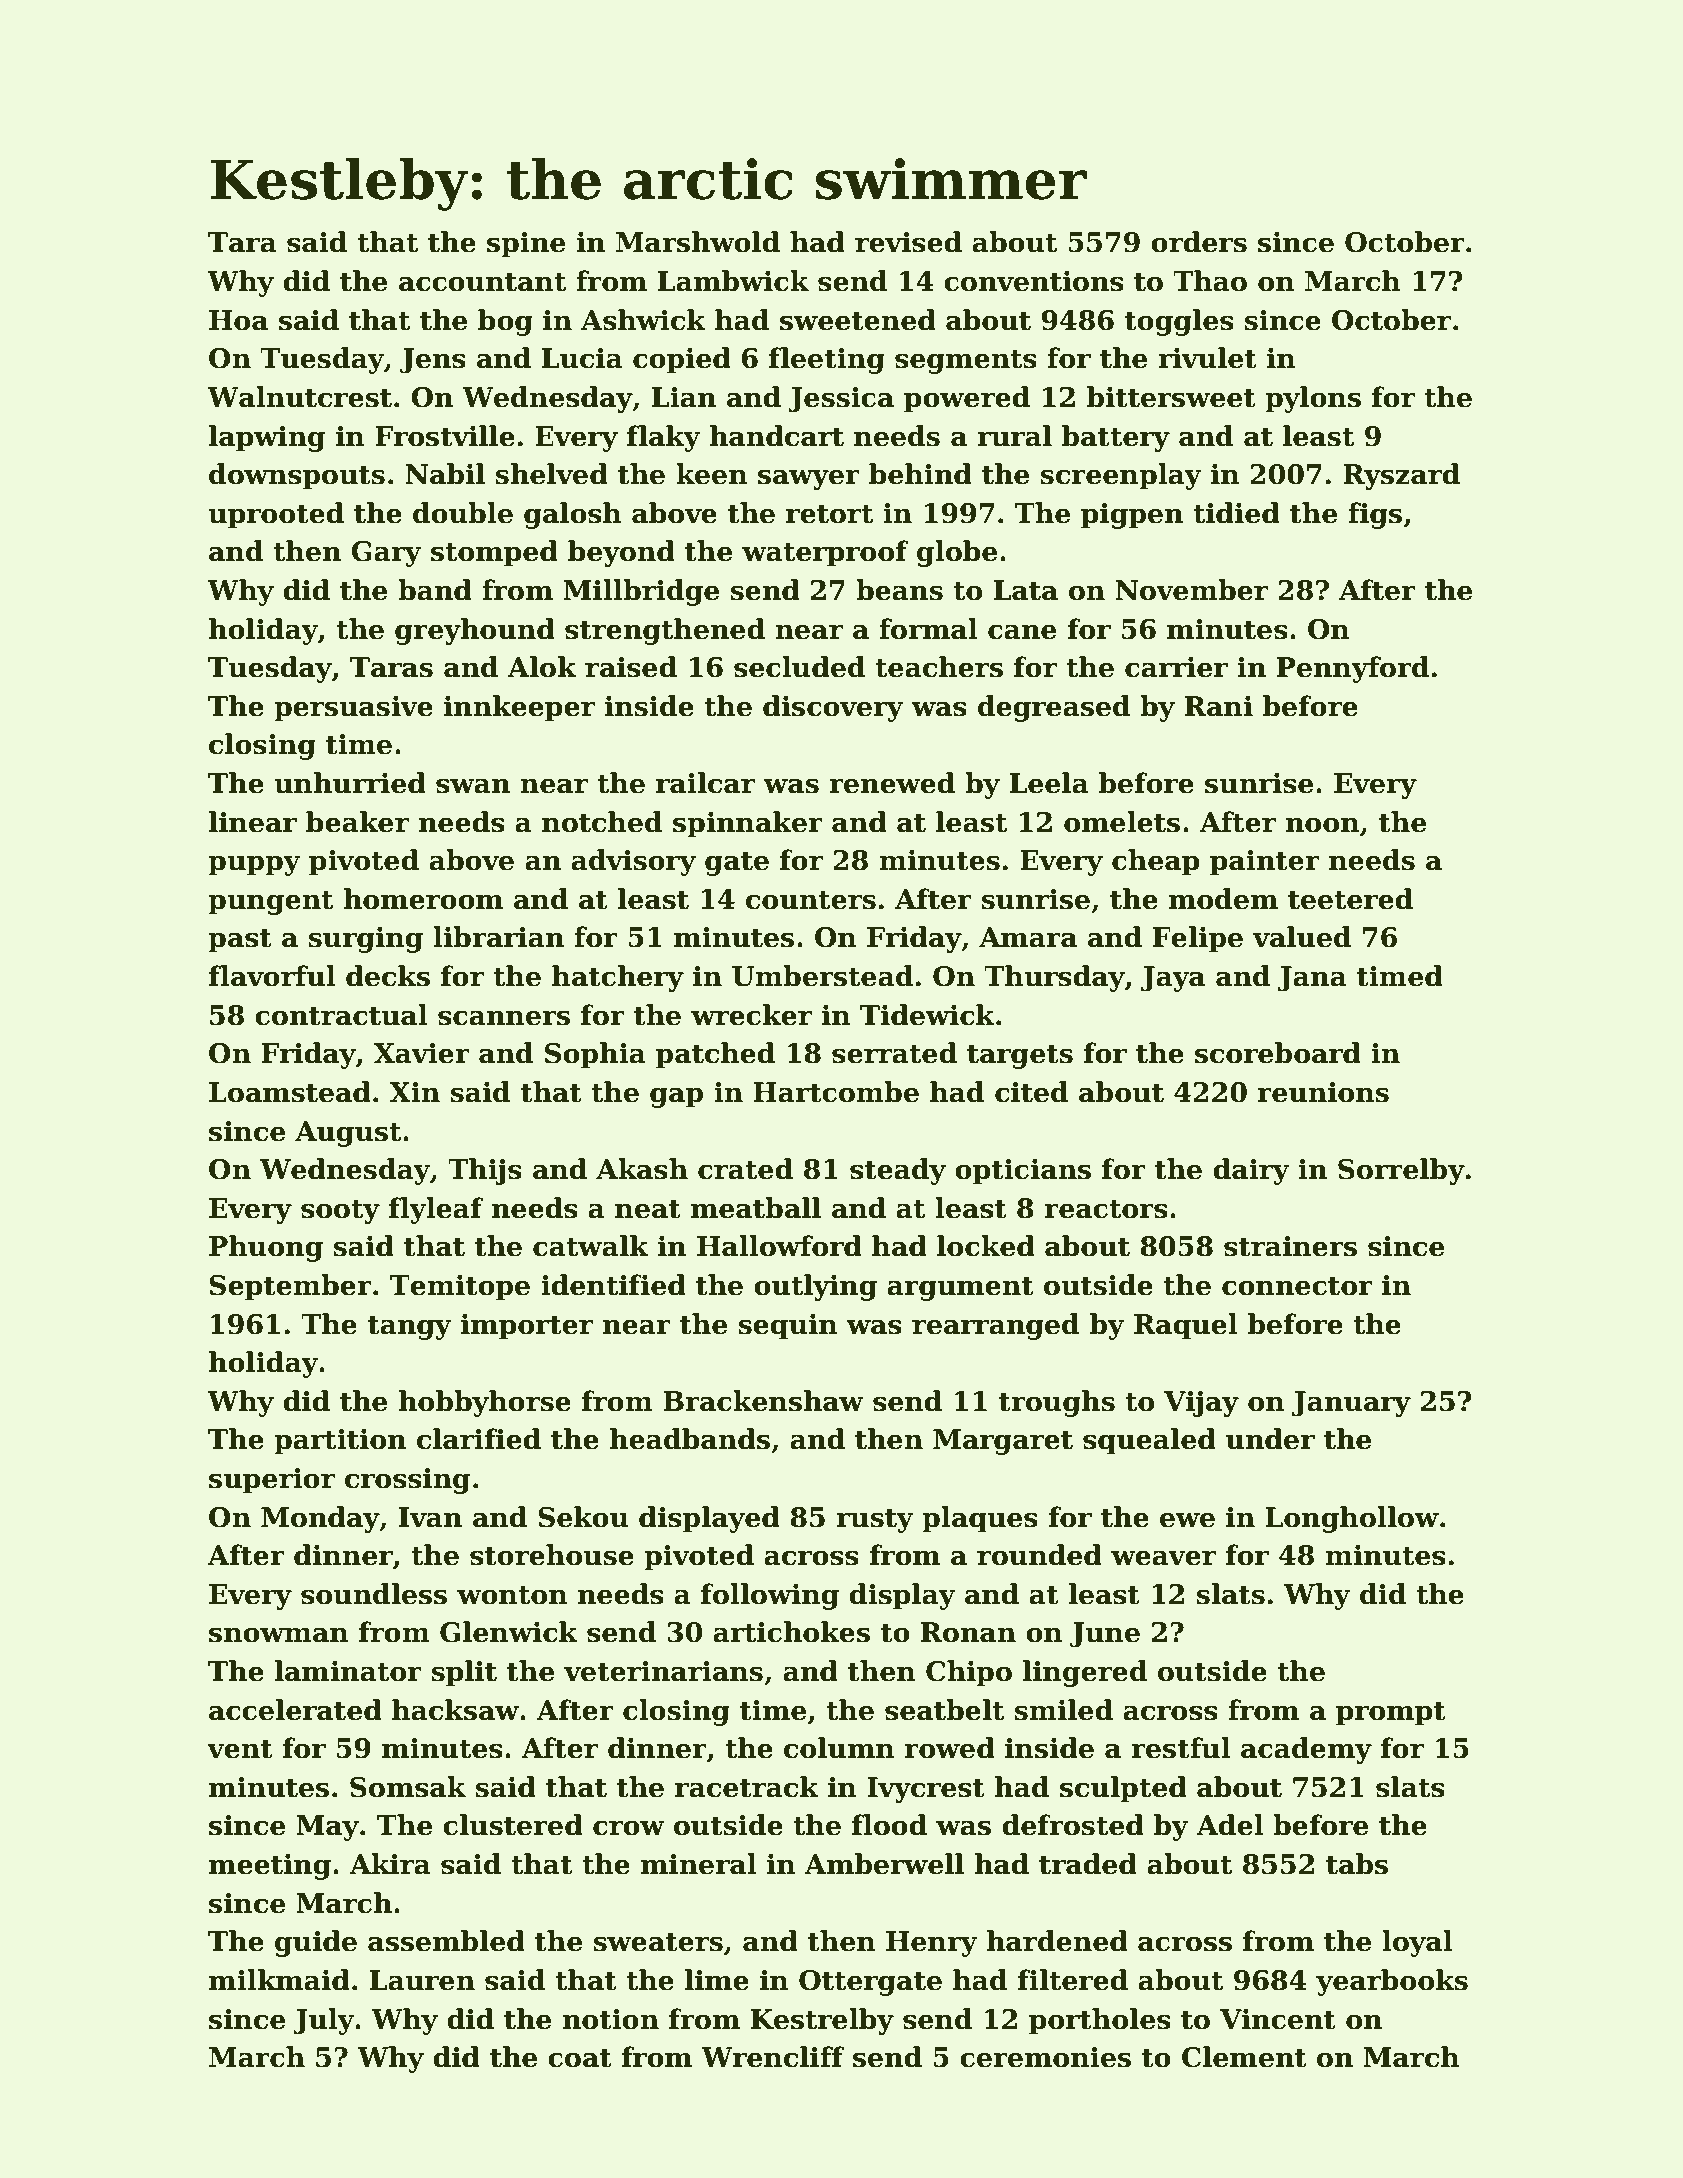 This screenshot has height=2178, width=1683. What do you see at coordinates (1270, 1439) in the screenshot?
I see `under` at bounding box center [1270, 1439].
